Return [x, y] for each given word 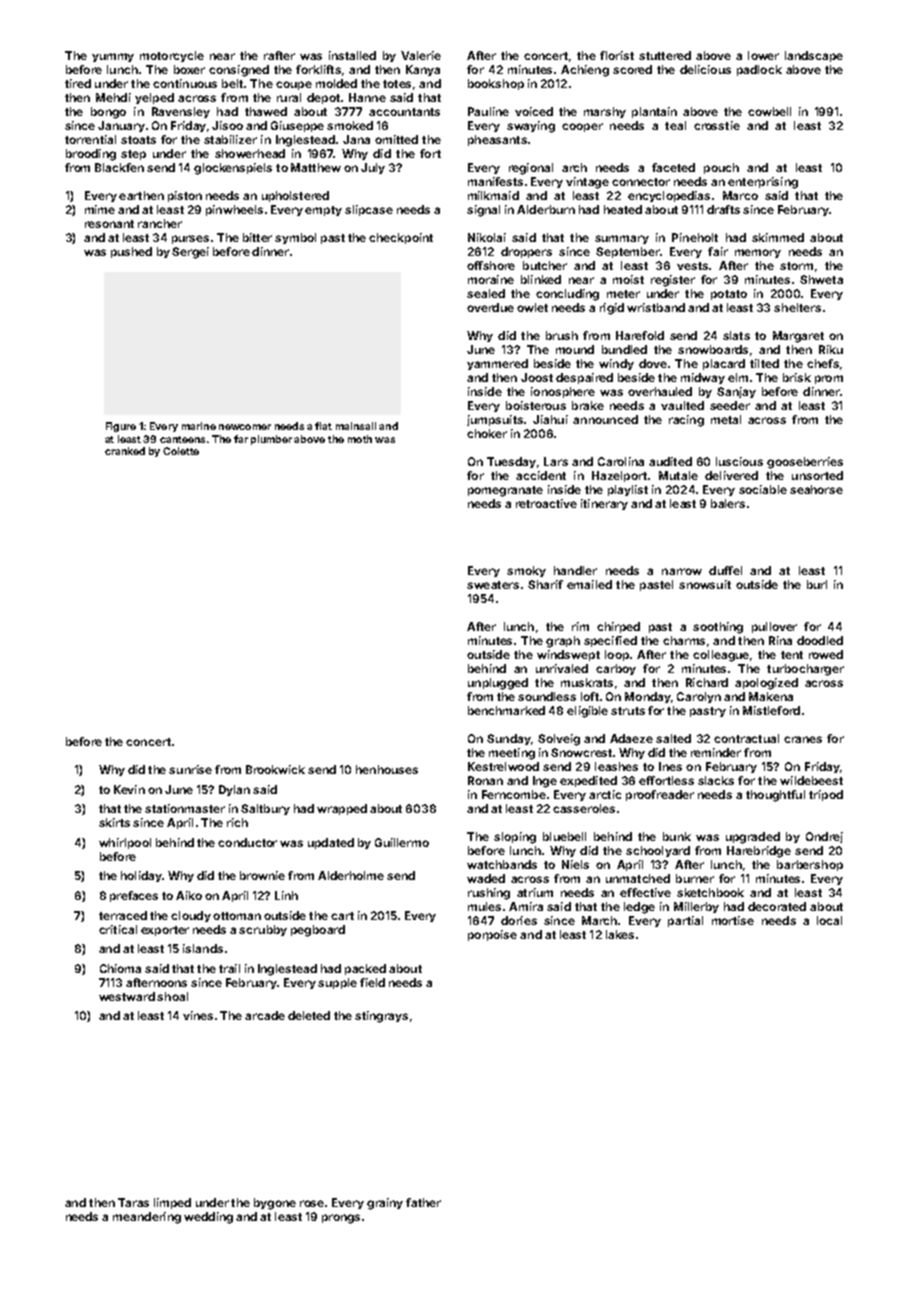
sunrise [190, 769]
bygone [275, 1204]
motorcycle [172, 56]
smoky [526, 571]
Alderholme [351, 875]
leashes [616, 766]
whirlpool [125, 843]
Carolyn [699, 697]
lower [763, 55]
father [423, 1202]
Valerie [421, 55]
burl [817, 584]
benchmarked [506, 710]
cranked [125, 451]
